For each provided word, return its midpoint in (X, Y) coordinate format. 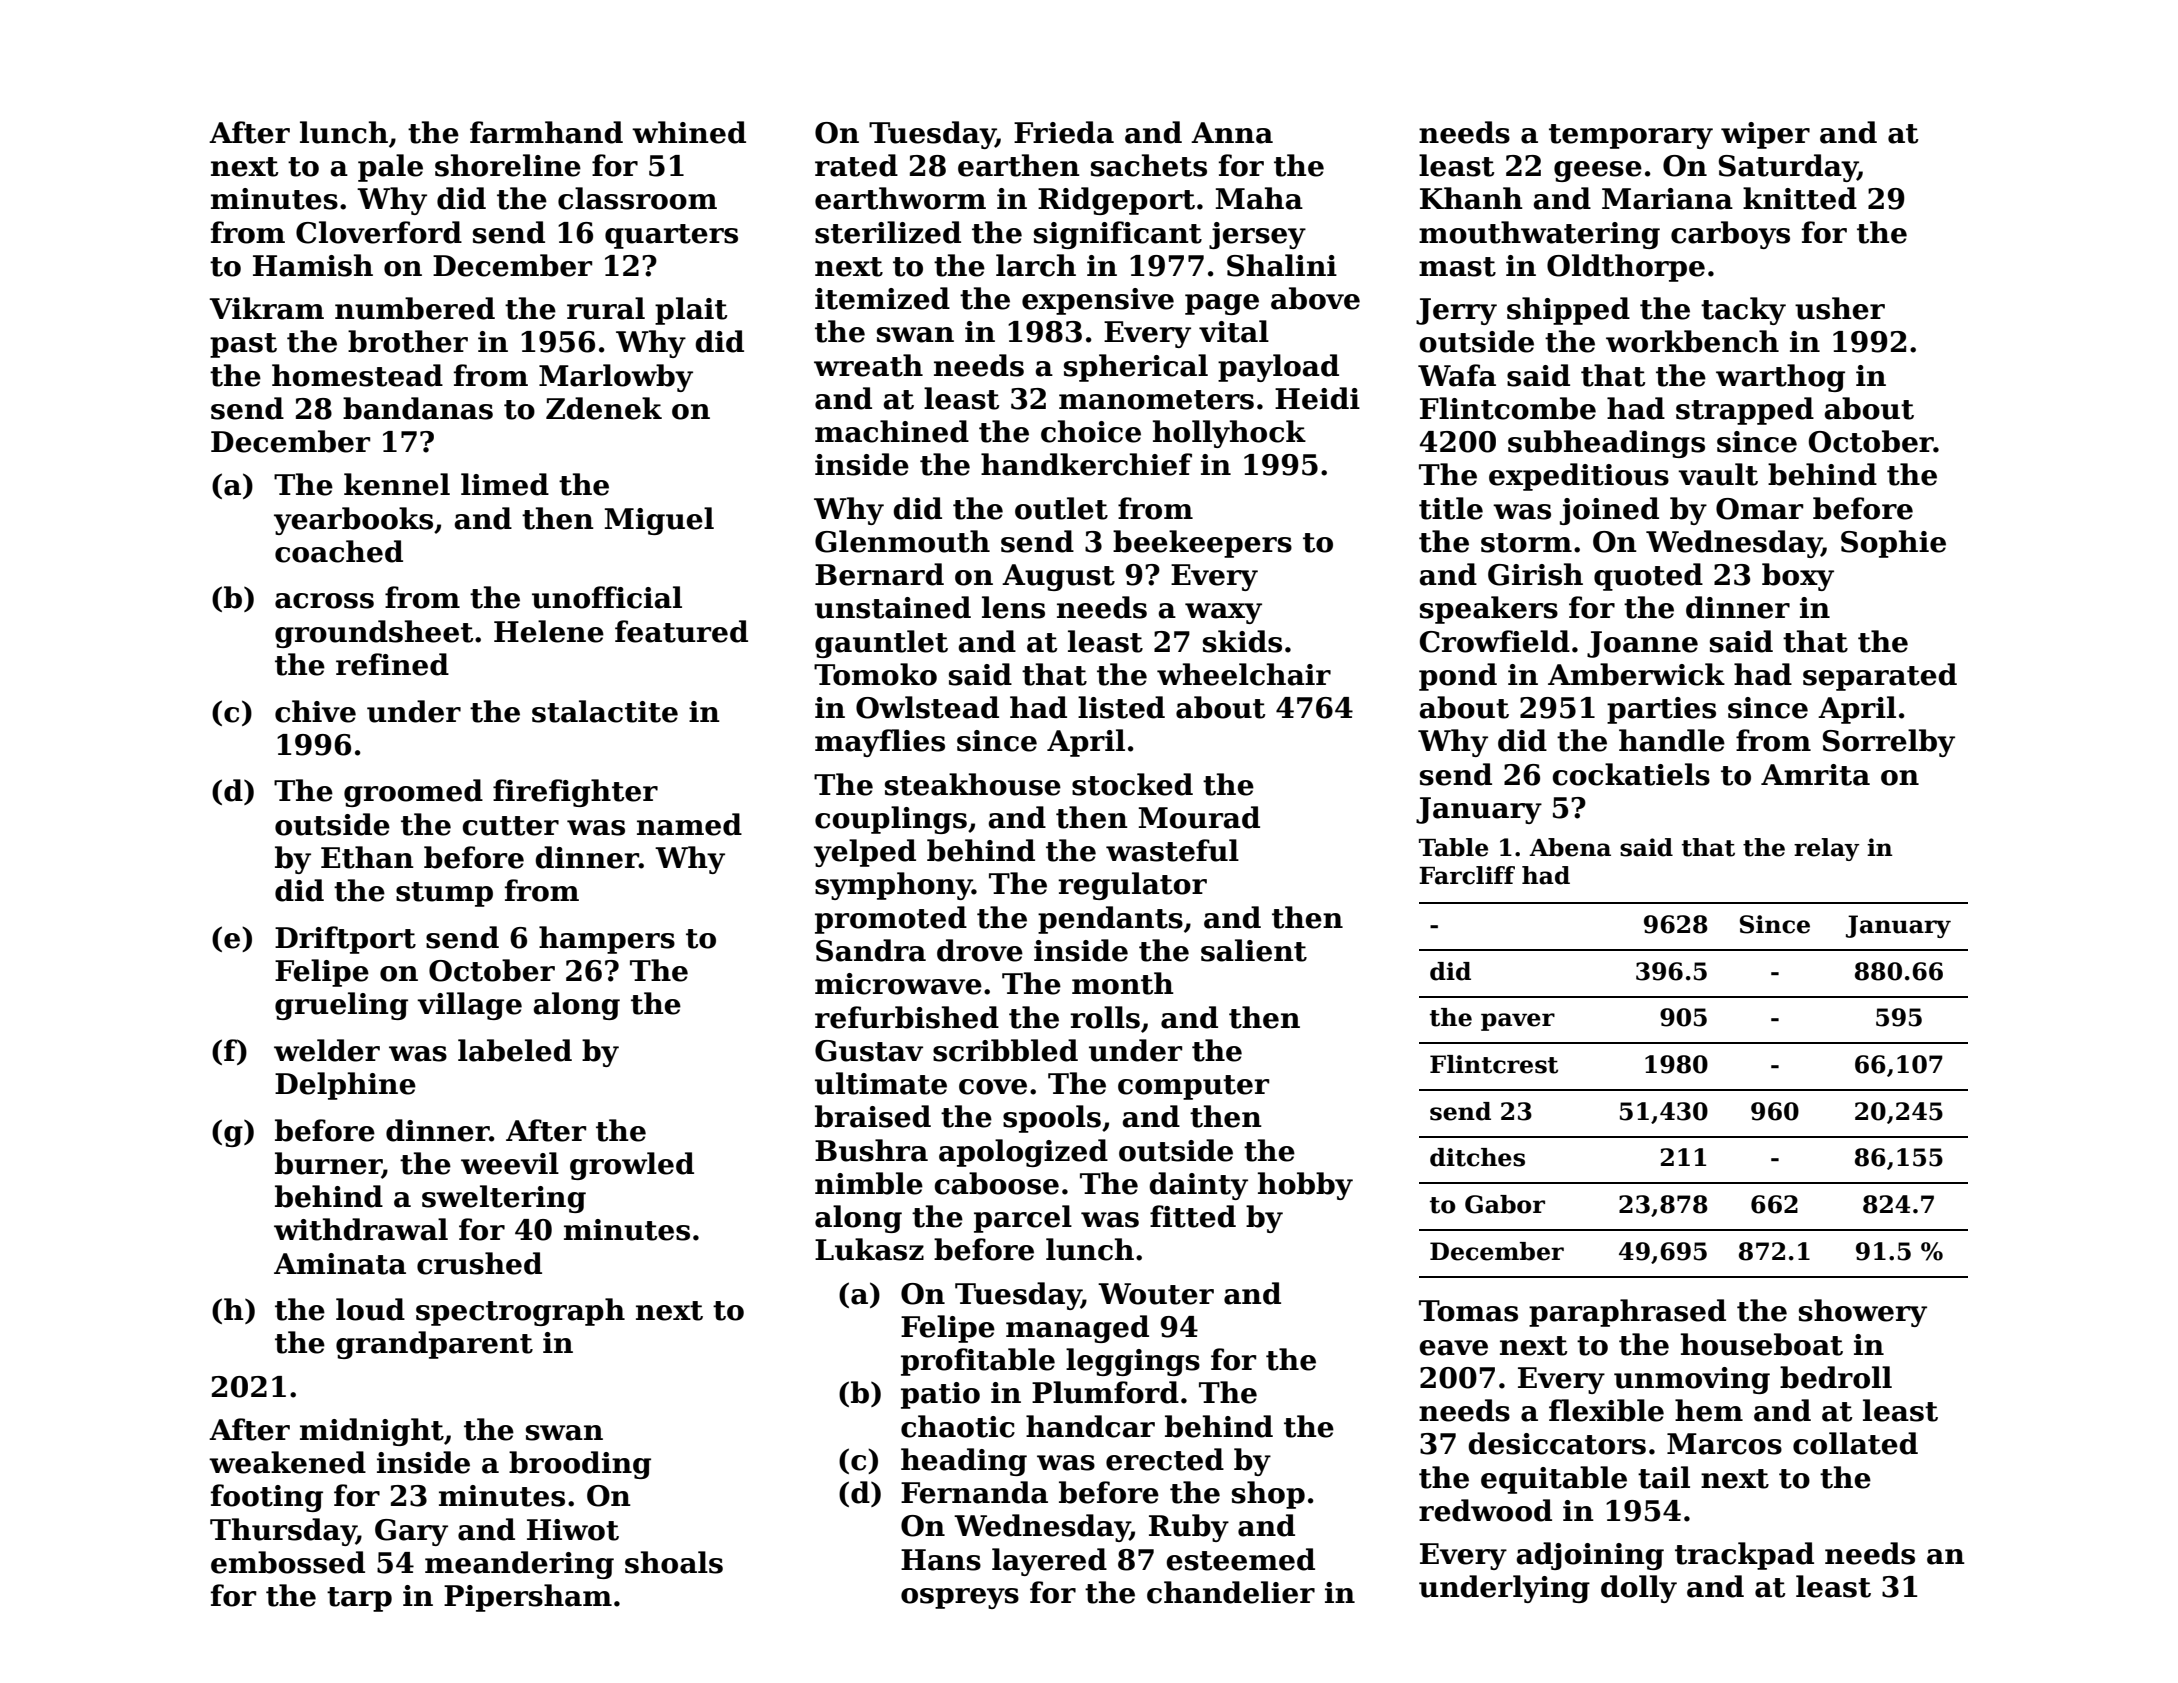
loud (370, 1309)
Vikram (266, 308)
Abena (1570, 847)
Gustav (869, 1051)
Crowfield (1495, 641)
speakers (1489, 610)
